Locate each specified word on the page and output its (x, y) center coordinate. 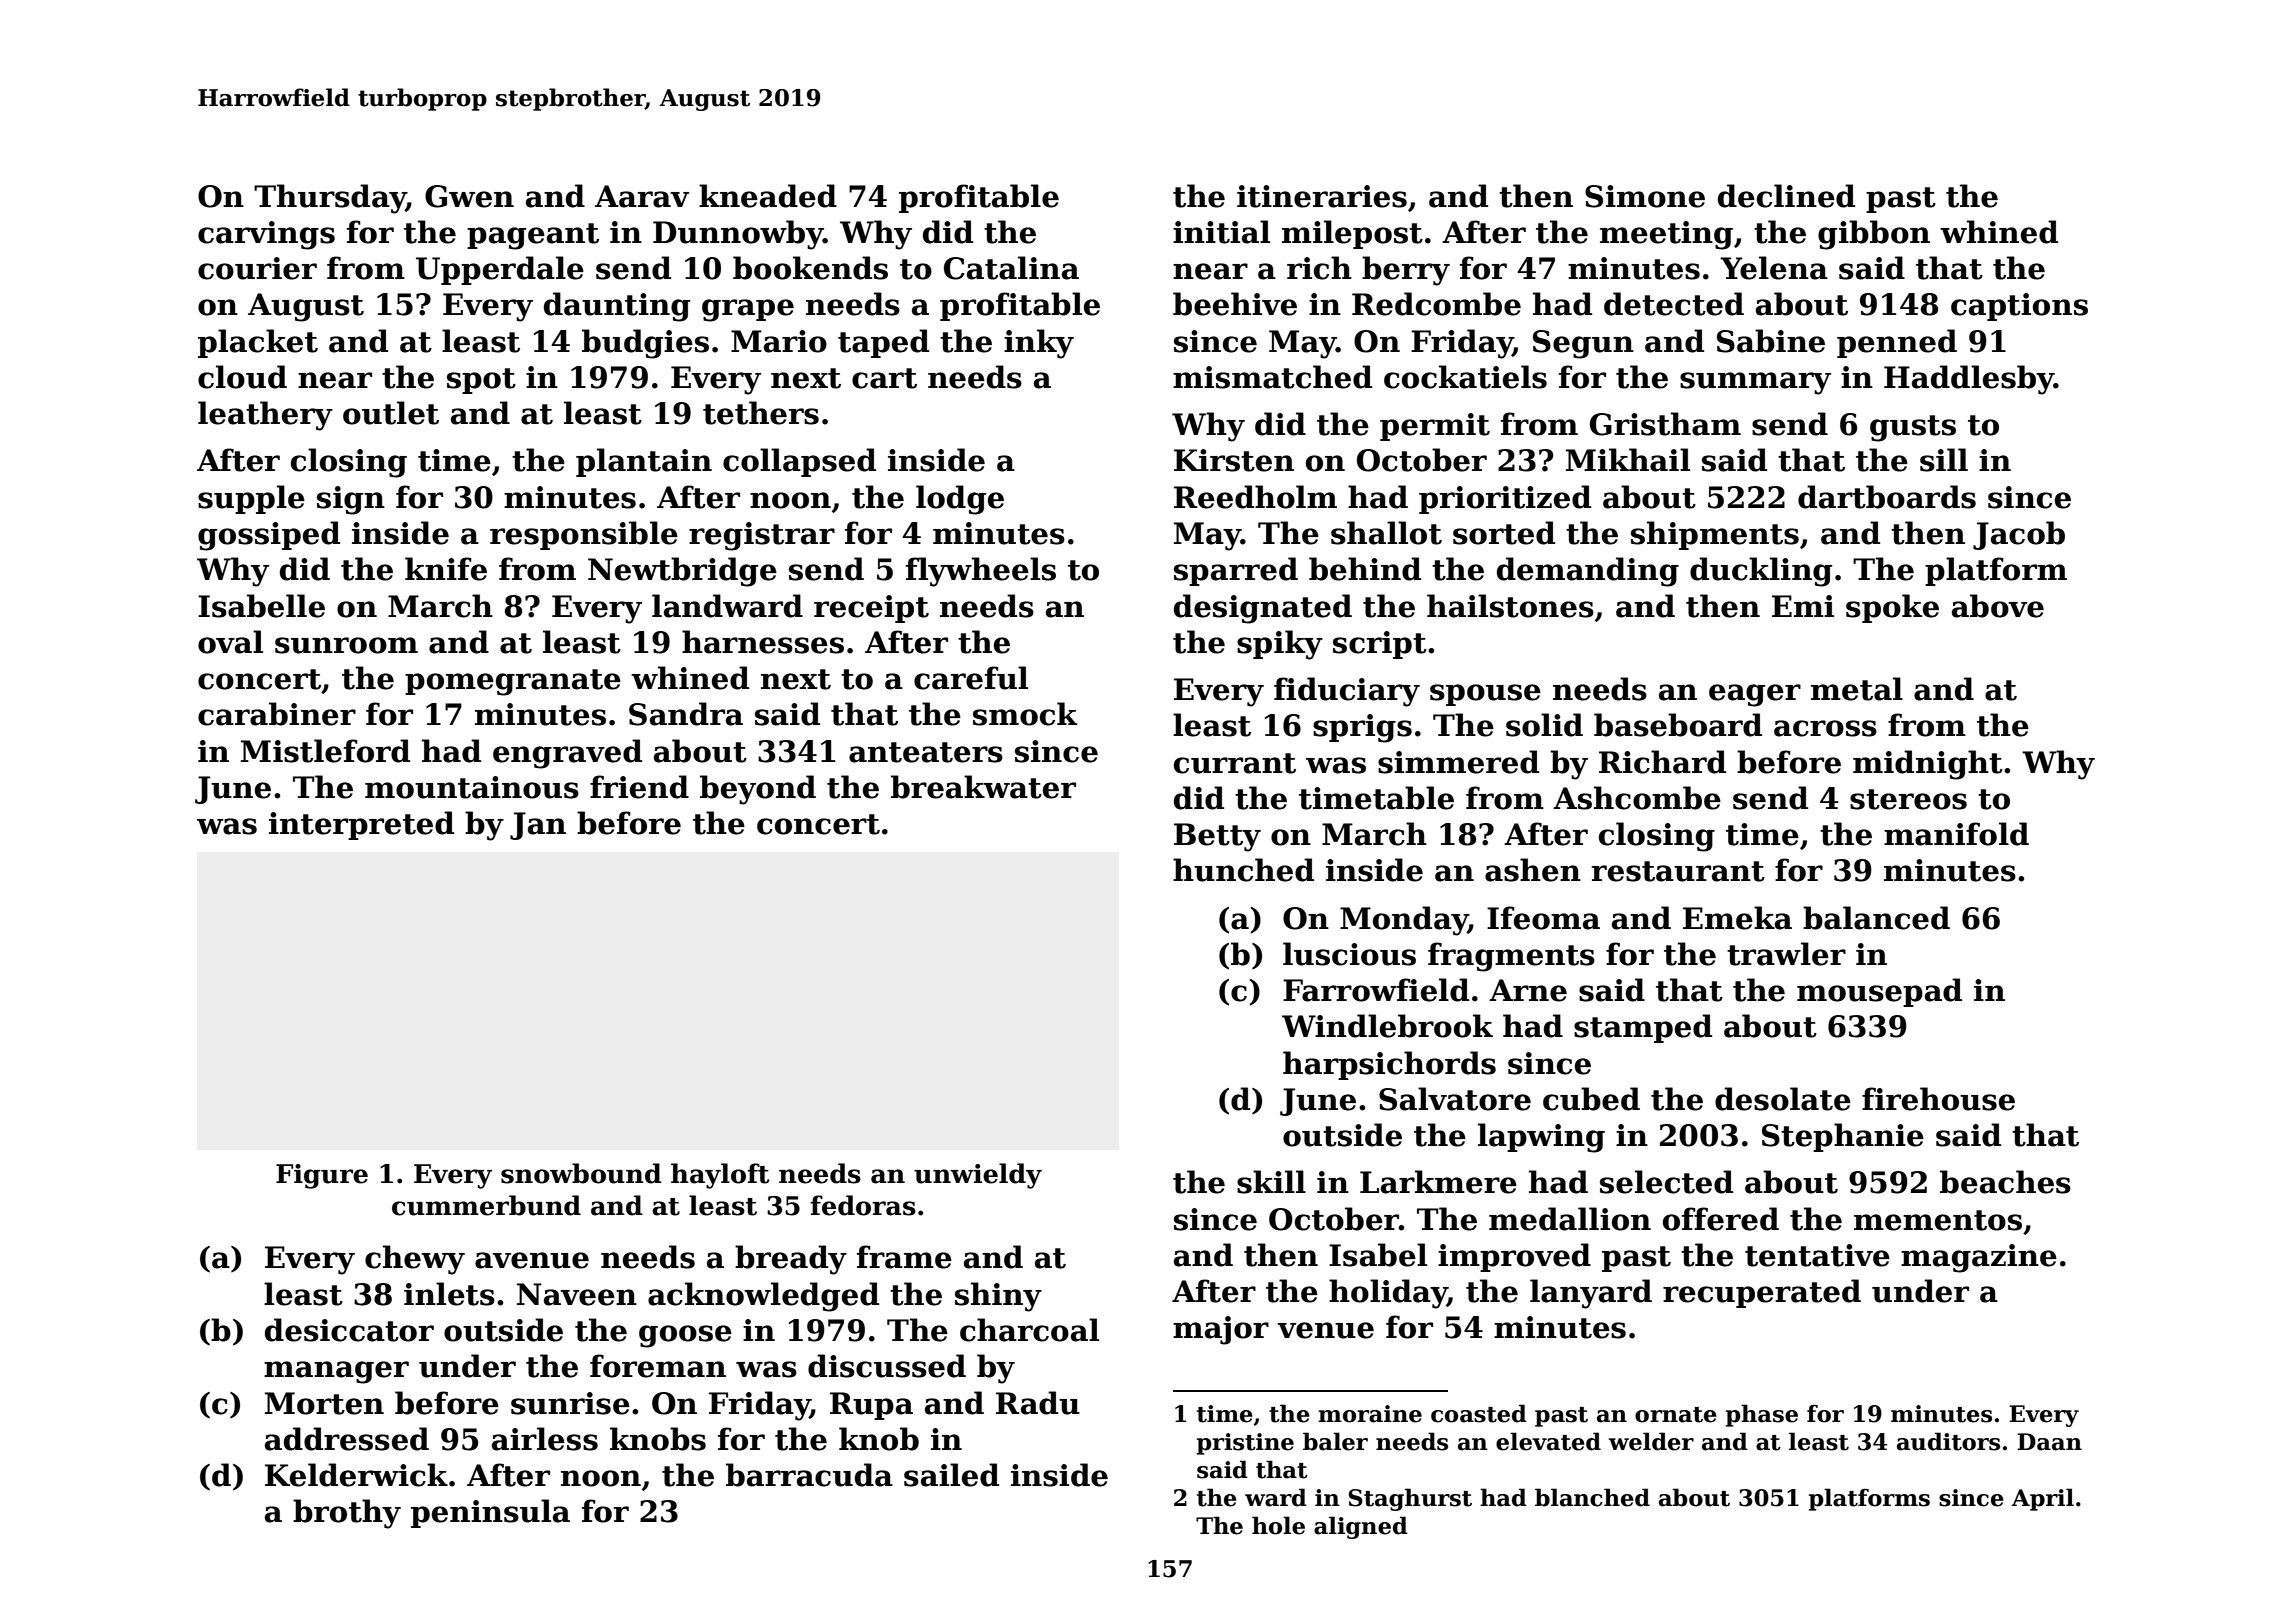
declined (1786, 196)
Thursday (330, 199)
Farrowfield (1376, 990)
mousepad (1879, 992)
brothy (347, 1514)
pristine (1245, 1444)
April (2042, 1499)
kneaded (768, 196)
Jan (538, 826)
